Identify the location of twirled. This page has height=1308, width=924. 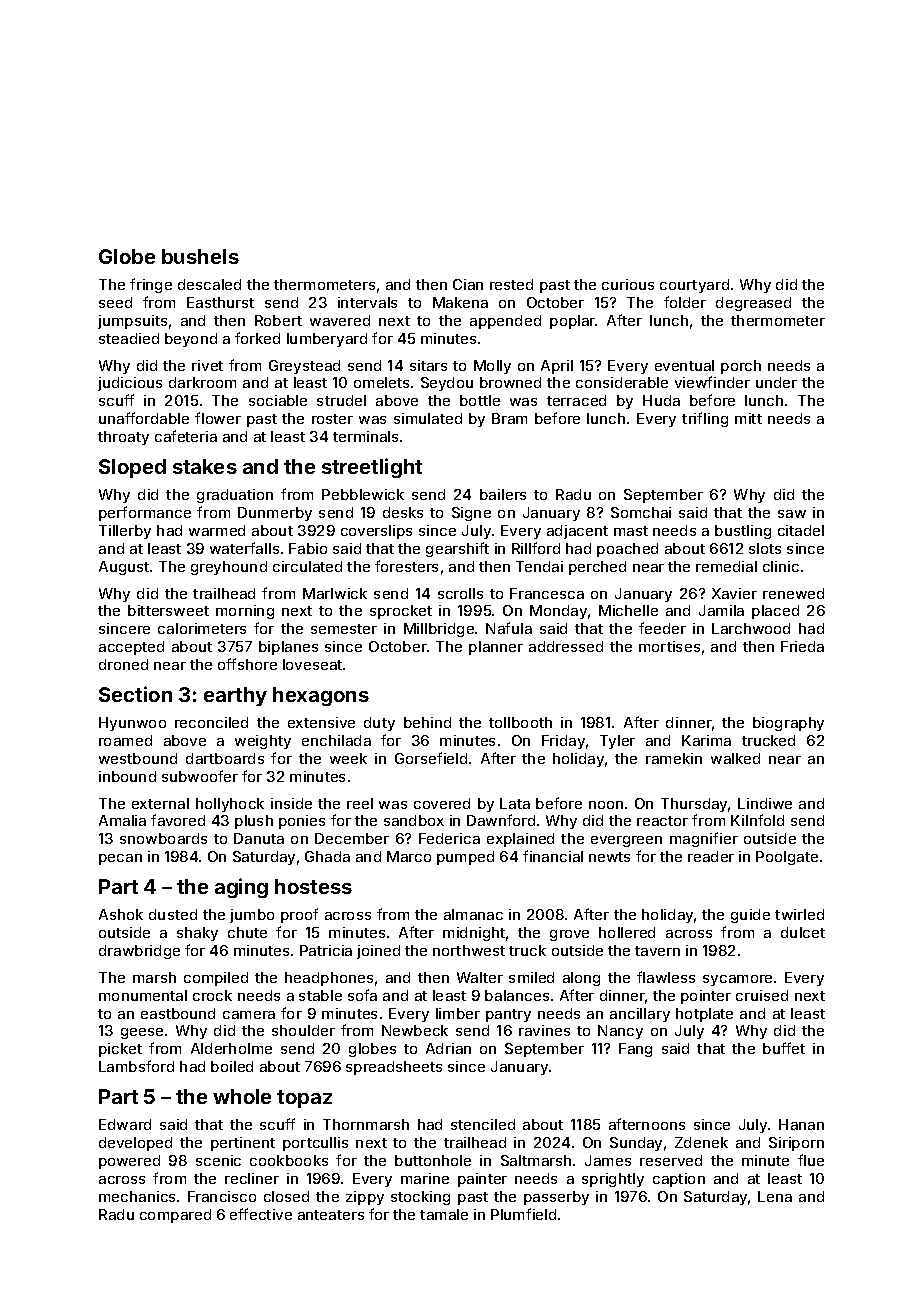
(799, 914).
